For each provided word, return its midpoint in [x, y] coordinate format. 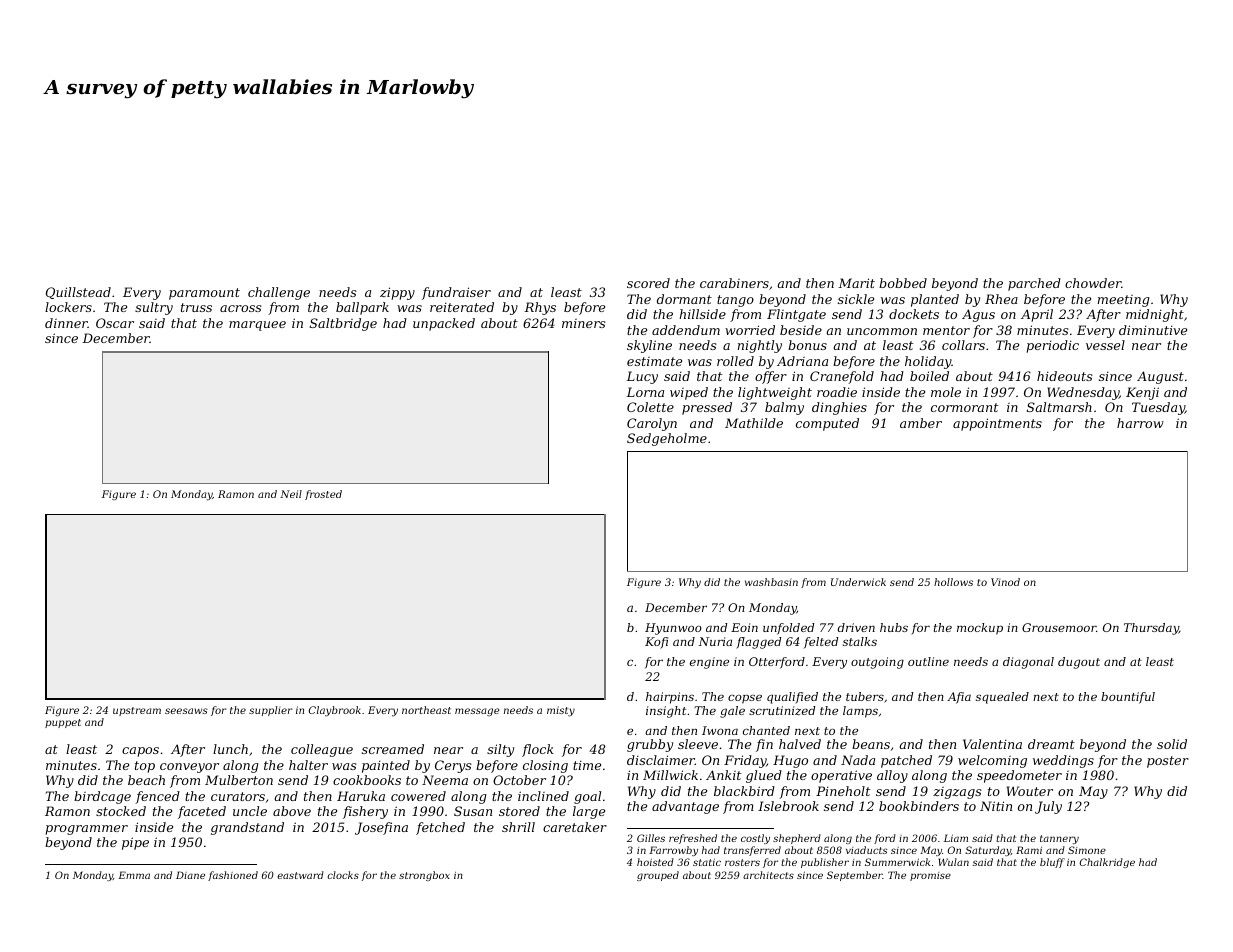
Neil [291, 494]
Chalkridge [1107, 863]
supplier [270, 711]
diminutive [1153, 330]
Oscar [115, 323]
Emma [134, 875]
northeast [426, 710]
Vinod [1005, 582]
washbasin [771, 582]
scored [648, 283]
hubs [894, 627]
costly [755, 839]
